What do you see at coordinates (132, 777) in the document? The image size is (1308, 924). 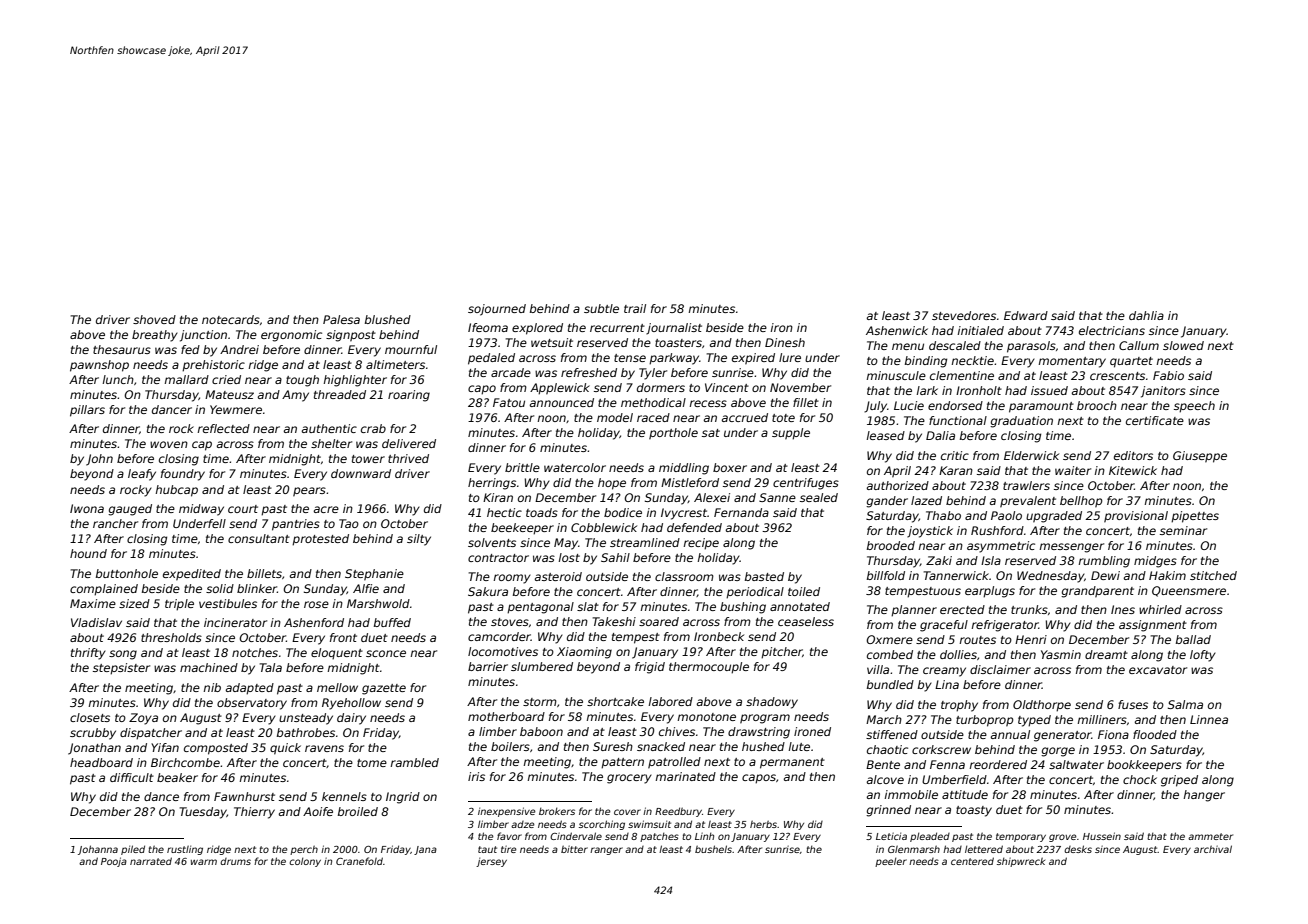 I see `difficult` at bounding box center [132, 777].
